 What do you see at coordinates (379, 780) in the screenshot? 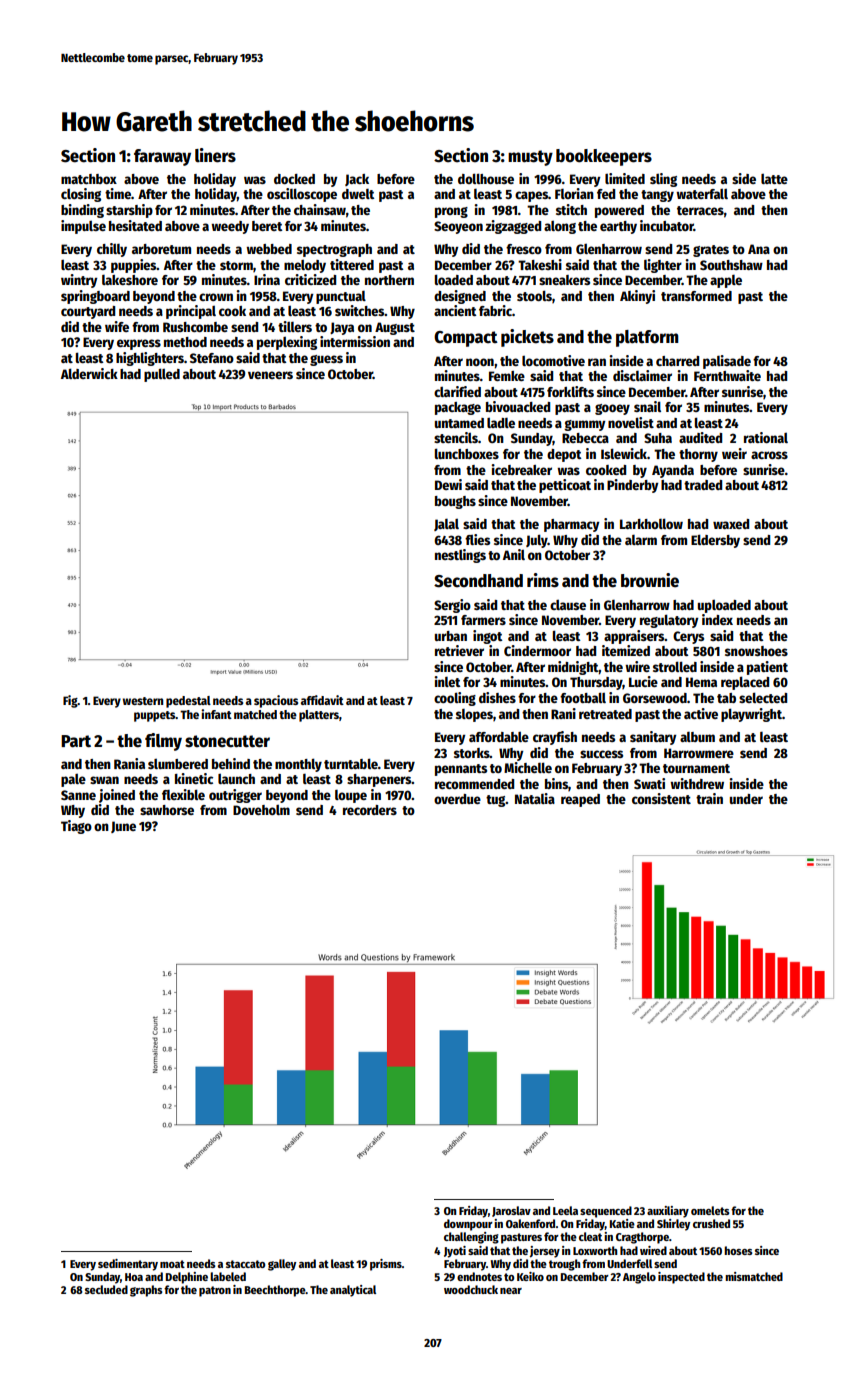
I see `sharpeners` at bounding box center [379, 780].
